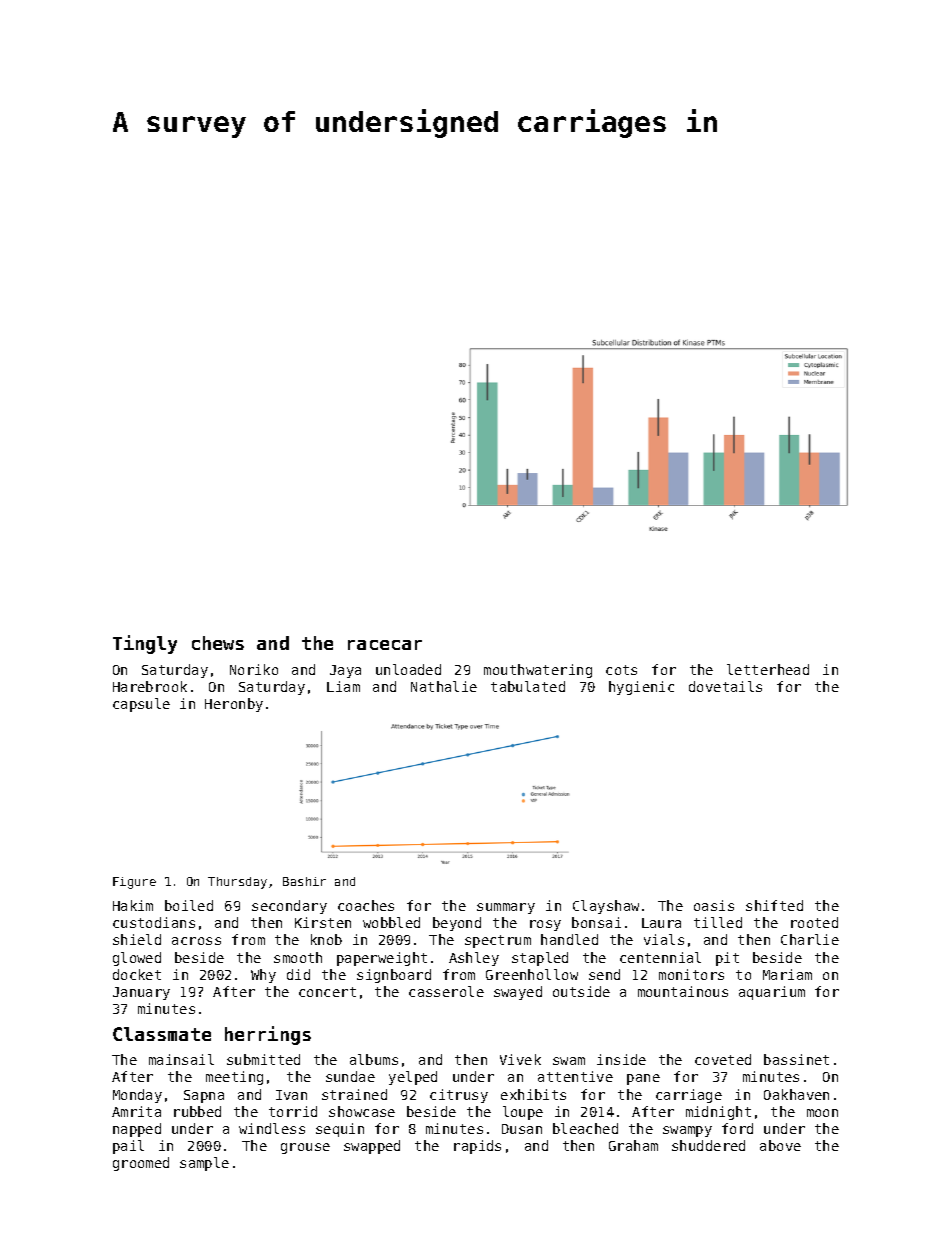 This screenshot has width=952, height=1233. Describe the element at coordinates (506, 908) in the screenshot. I see `summary` at that location.
